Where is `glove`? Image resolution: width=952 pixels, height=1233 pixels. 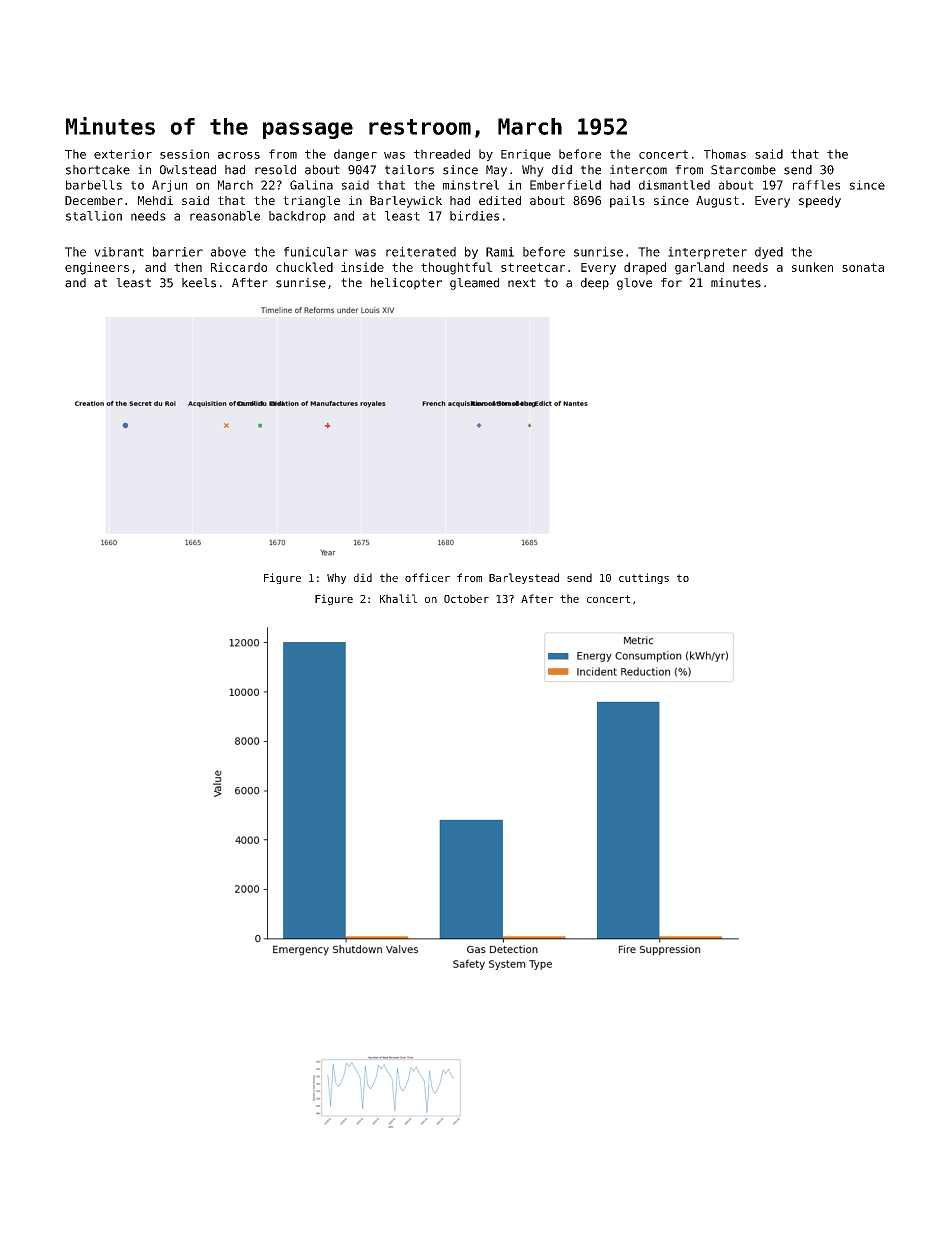 glove is located at coordinates (634, 284).
